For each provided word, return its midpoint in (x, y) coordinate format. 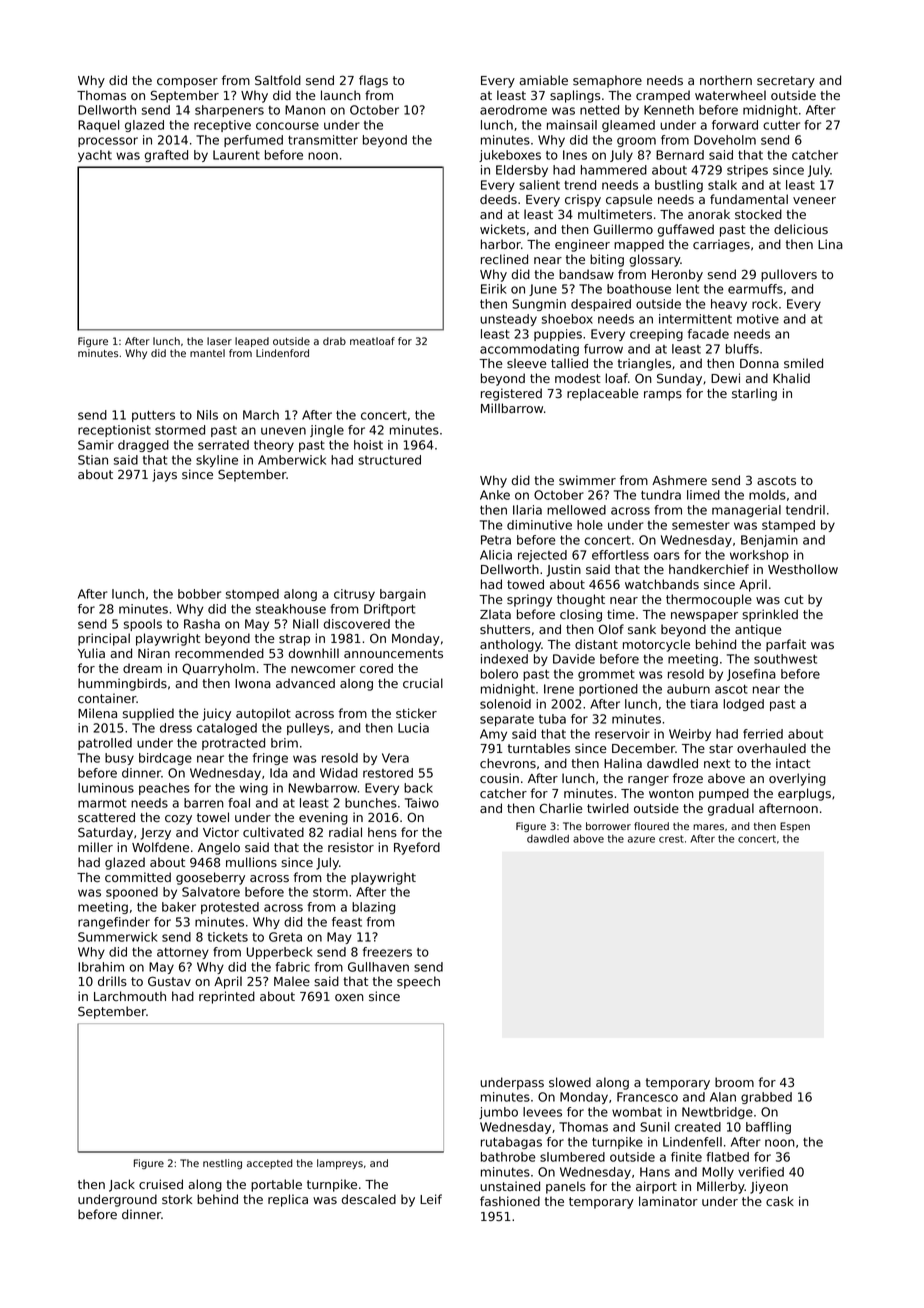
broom (734, 1082)
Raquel (98, 126)
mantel (207, 353)
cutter (781, 125)
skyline (217, 461)
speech (418, 982)
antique (758, 630)
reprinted (227, 997)
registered (511, 394)
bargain (403, 595)
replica (288, 1200)
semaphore (607, 81)
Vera (395, 758)
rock (765, 304)
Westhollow (803, 569)
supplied (148, 714)
